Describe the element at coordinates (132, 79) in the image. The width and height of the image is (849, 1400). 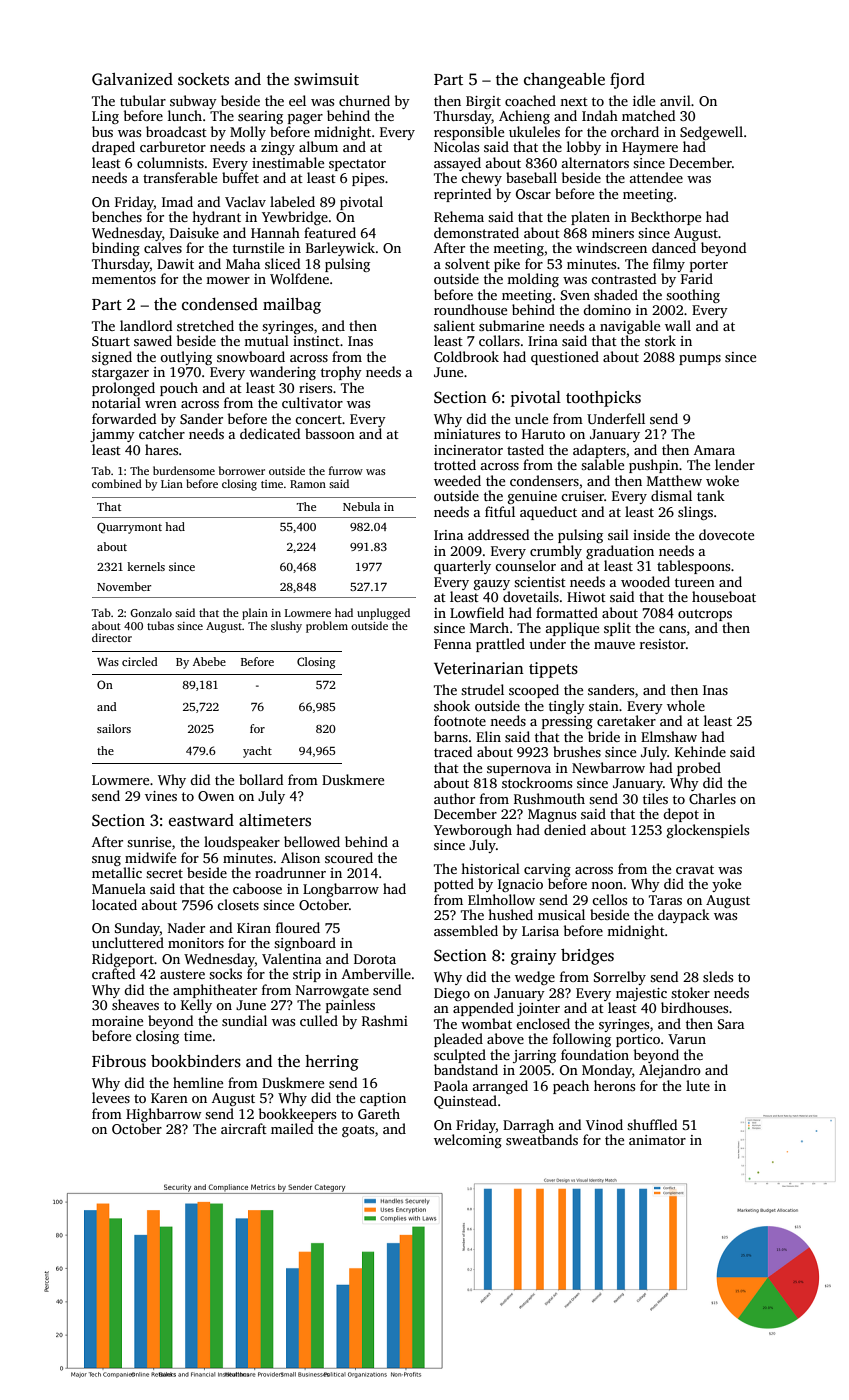
I see `Galvanized` at that location.
